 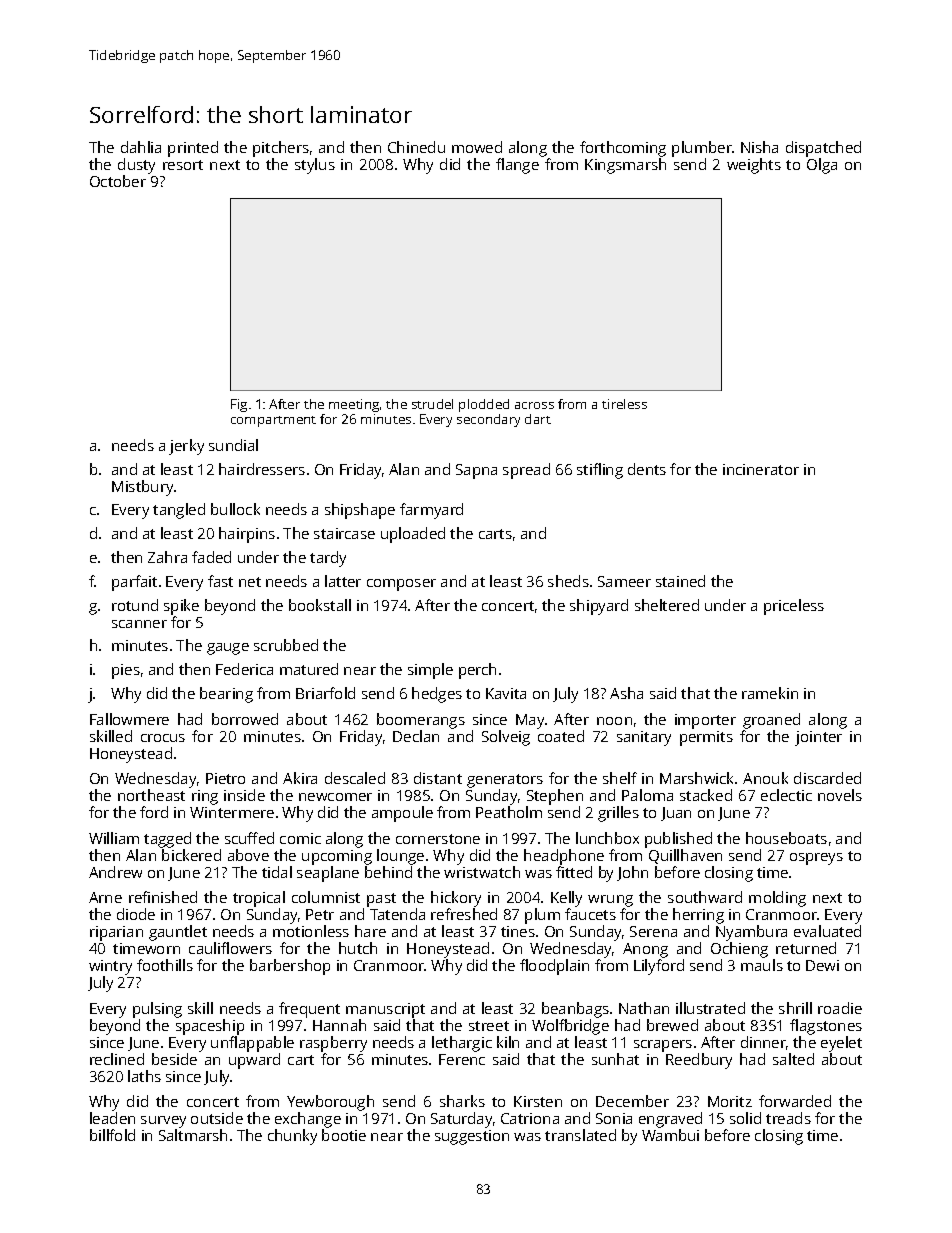 I want to click on dahlia, so click(x=141, y=147).
